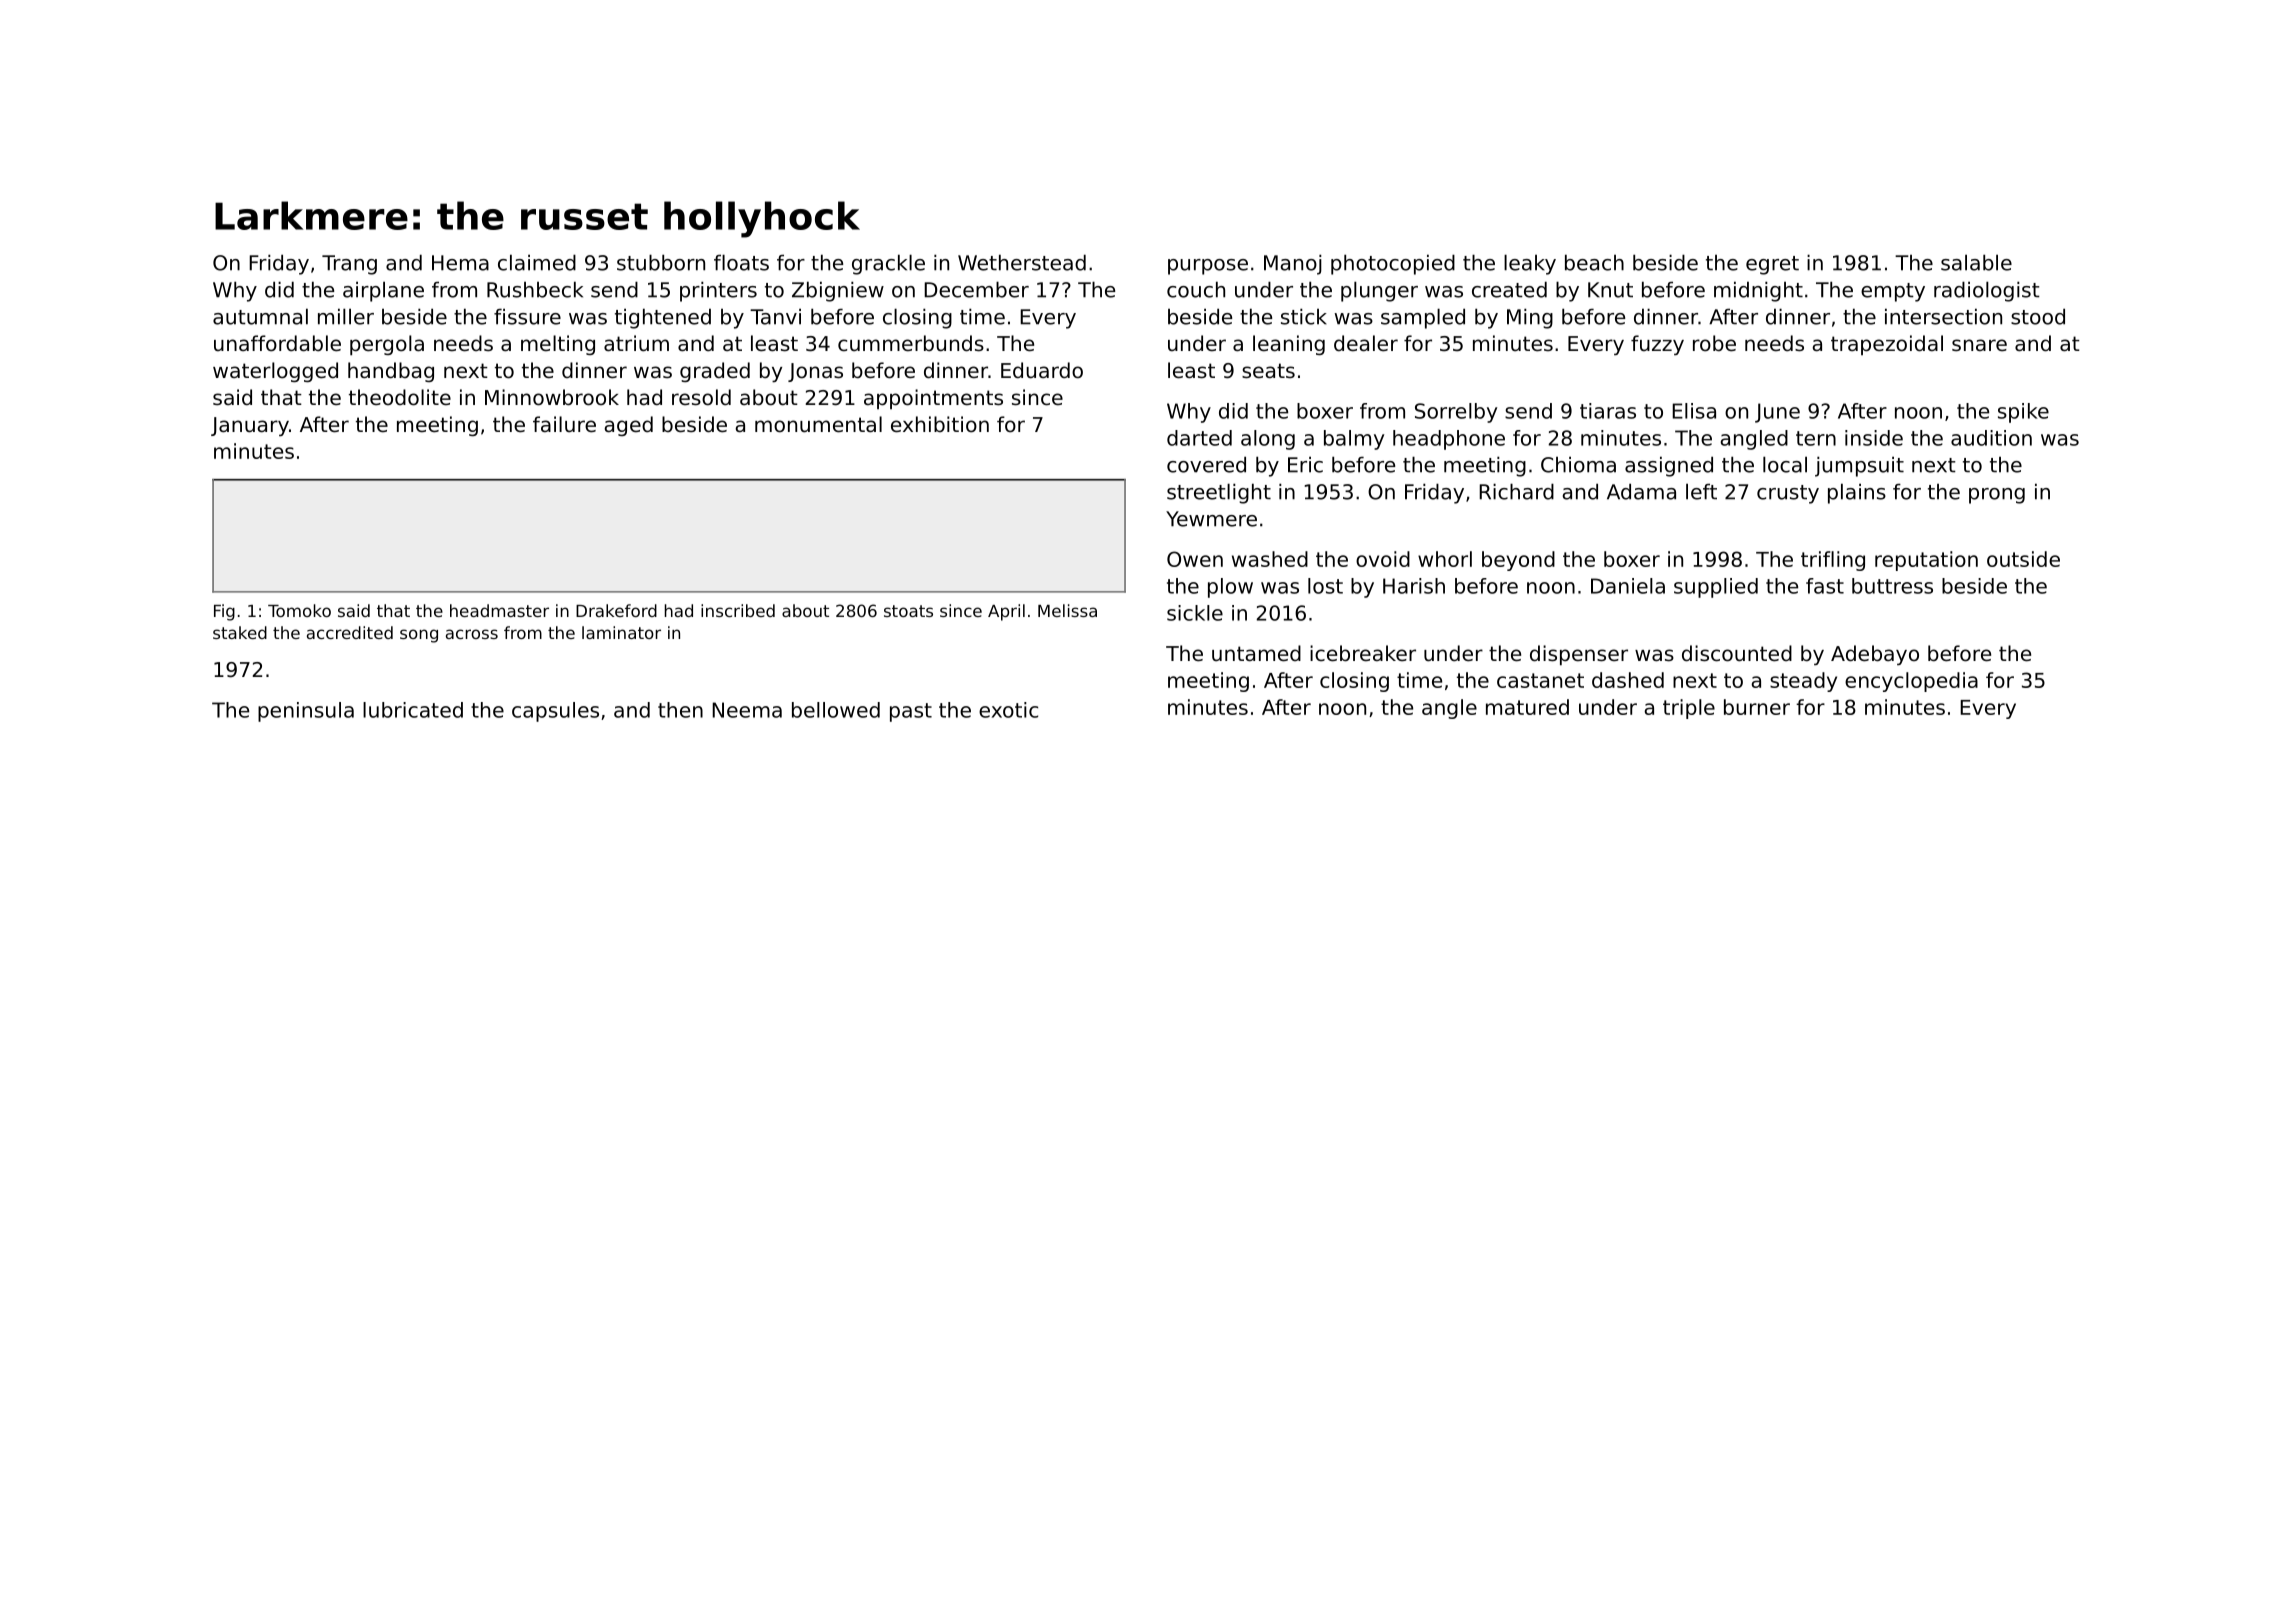 Image resolution: width=2292 pixels, height=1620 pixels. What do you see at coordinates (1608, 411) in the image?
I see `tiaras` at bounding box center [1608, 411].
